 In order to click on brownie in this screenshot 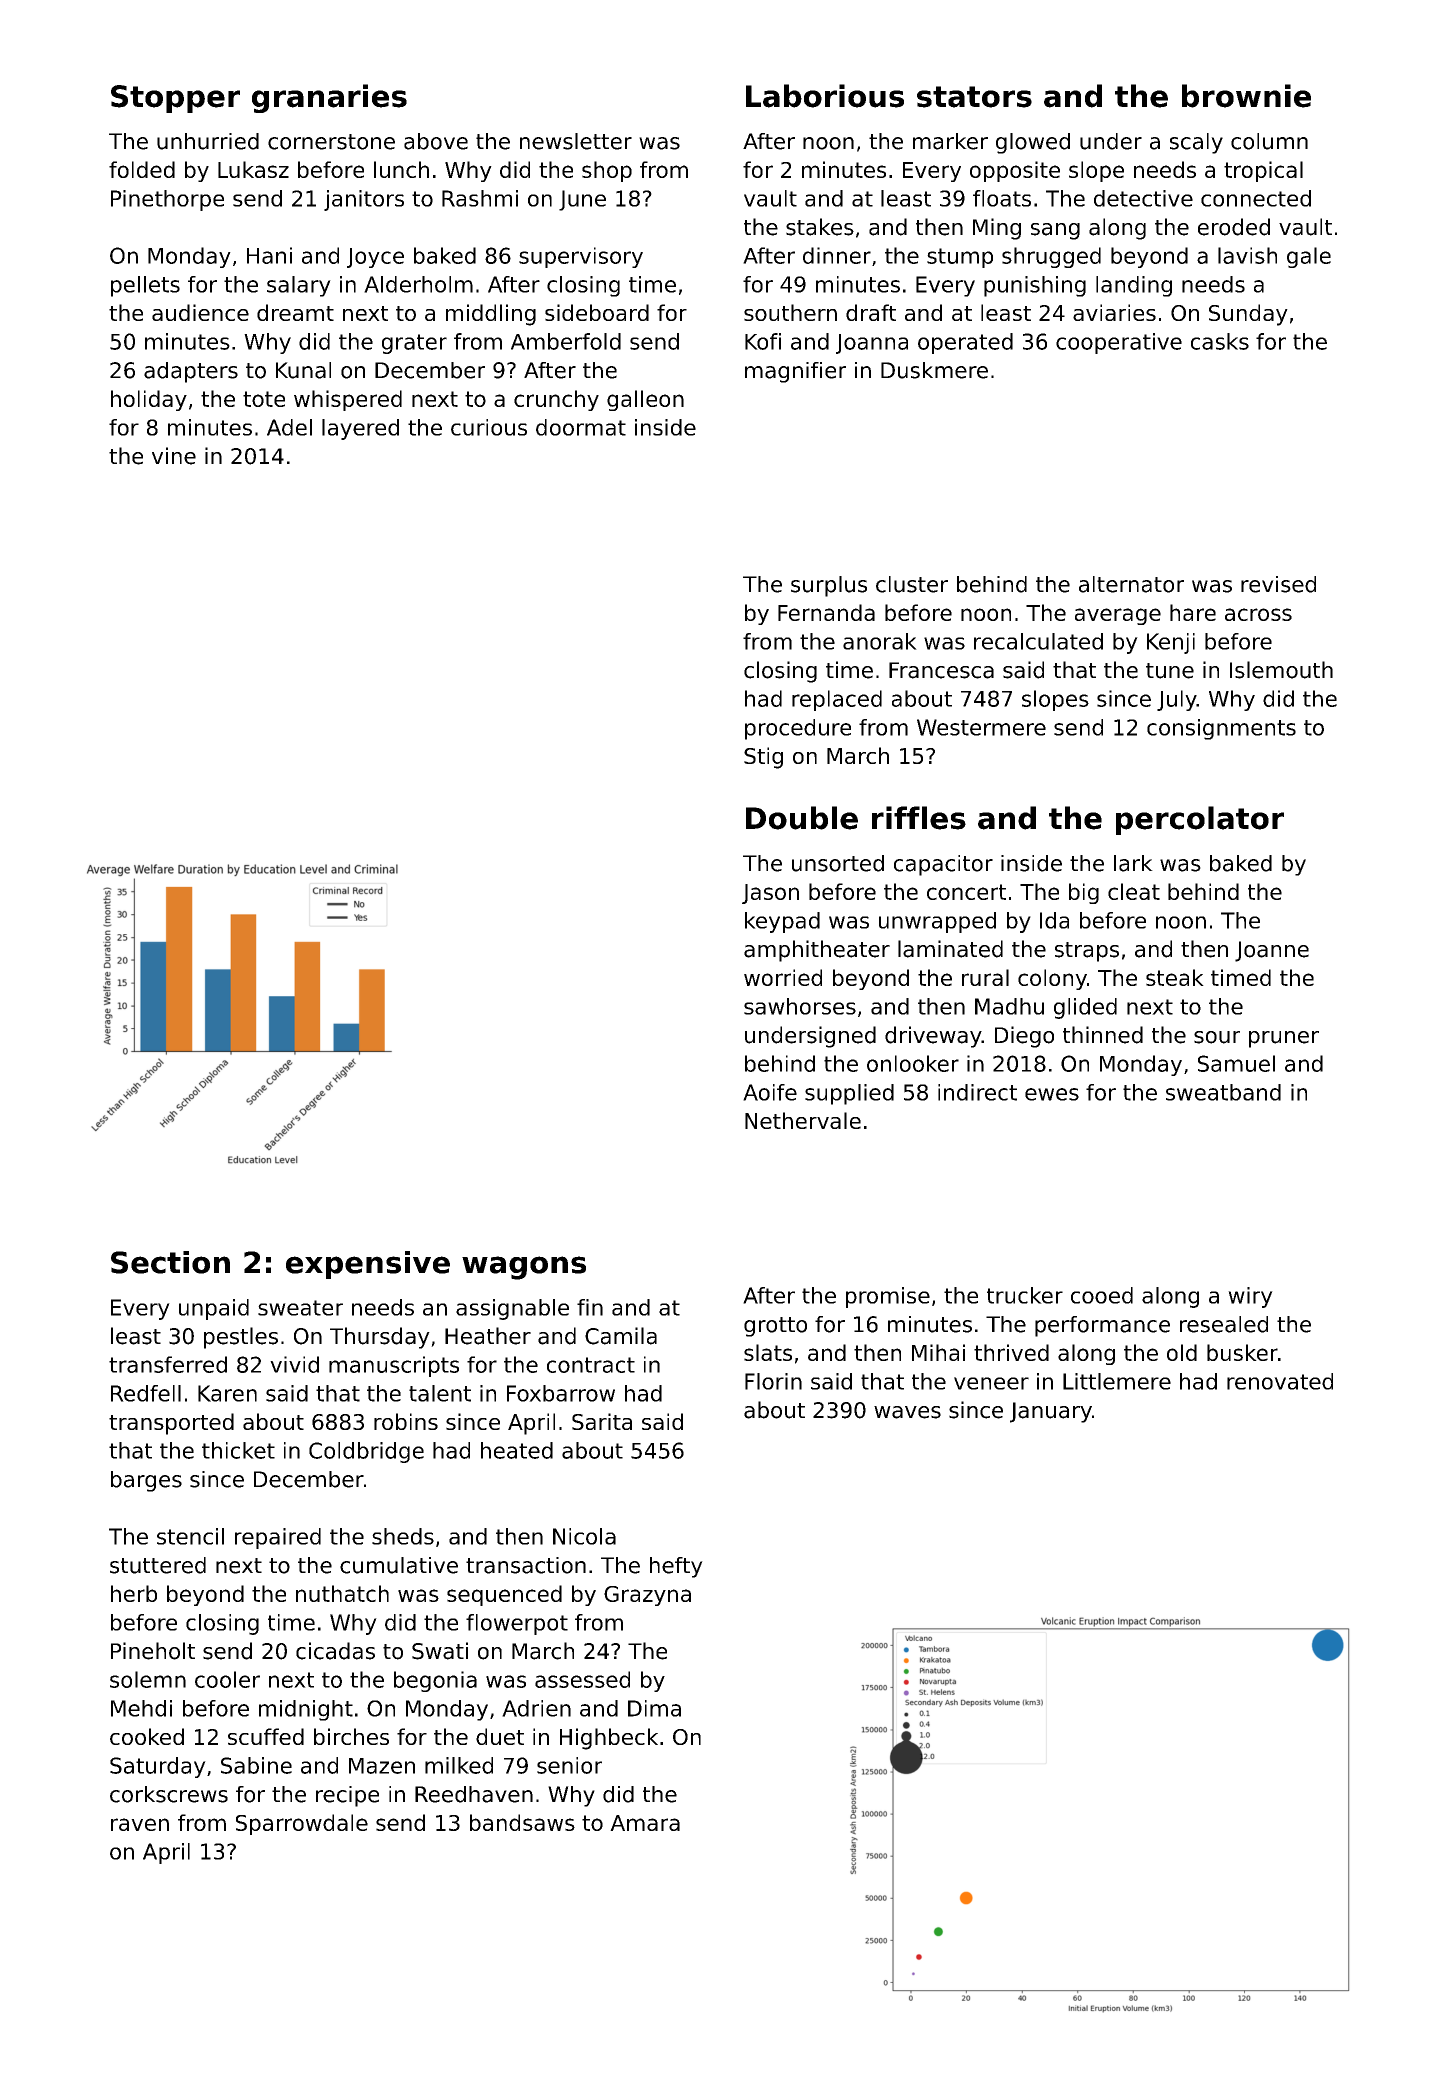, I will do `click(1246, 96)`.
